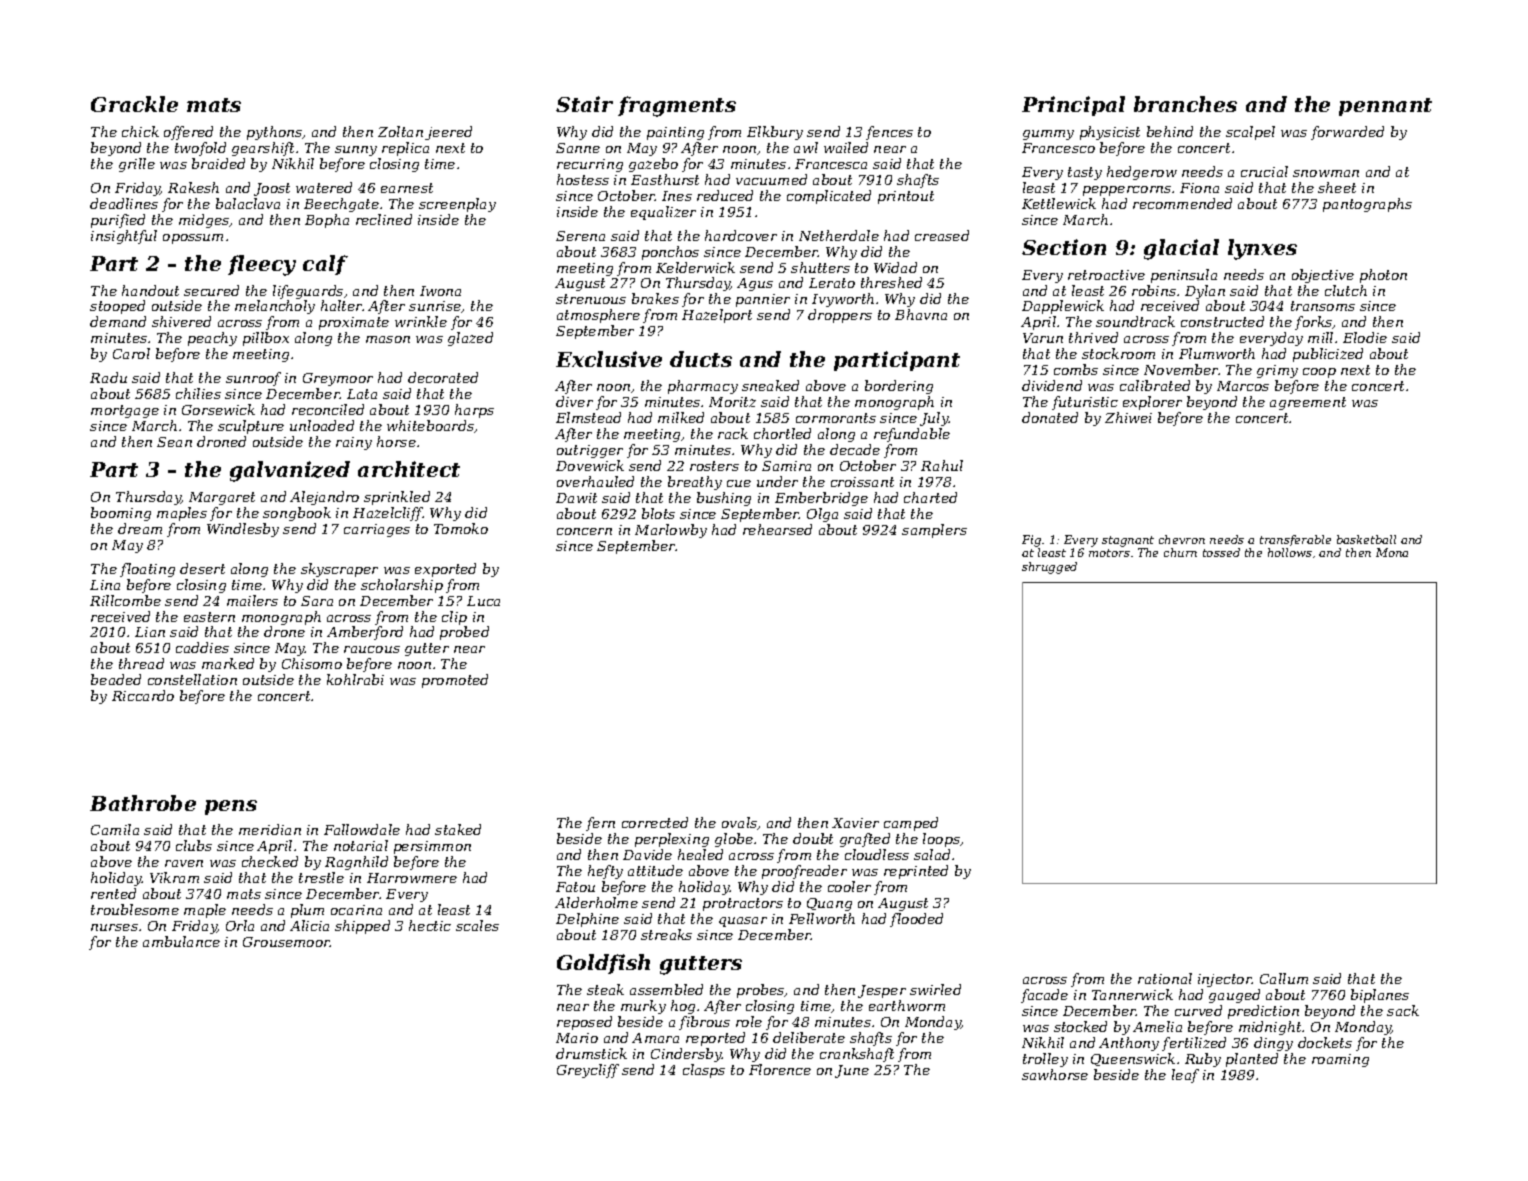 The height and width of the screenshot is (1181, 1528). What do you see at coordinates (430, 425) in the screenshot?
I see `whiteboards` at bounding box center [430, 425].
